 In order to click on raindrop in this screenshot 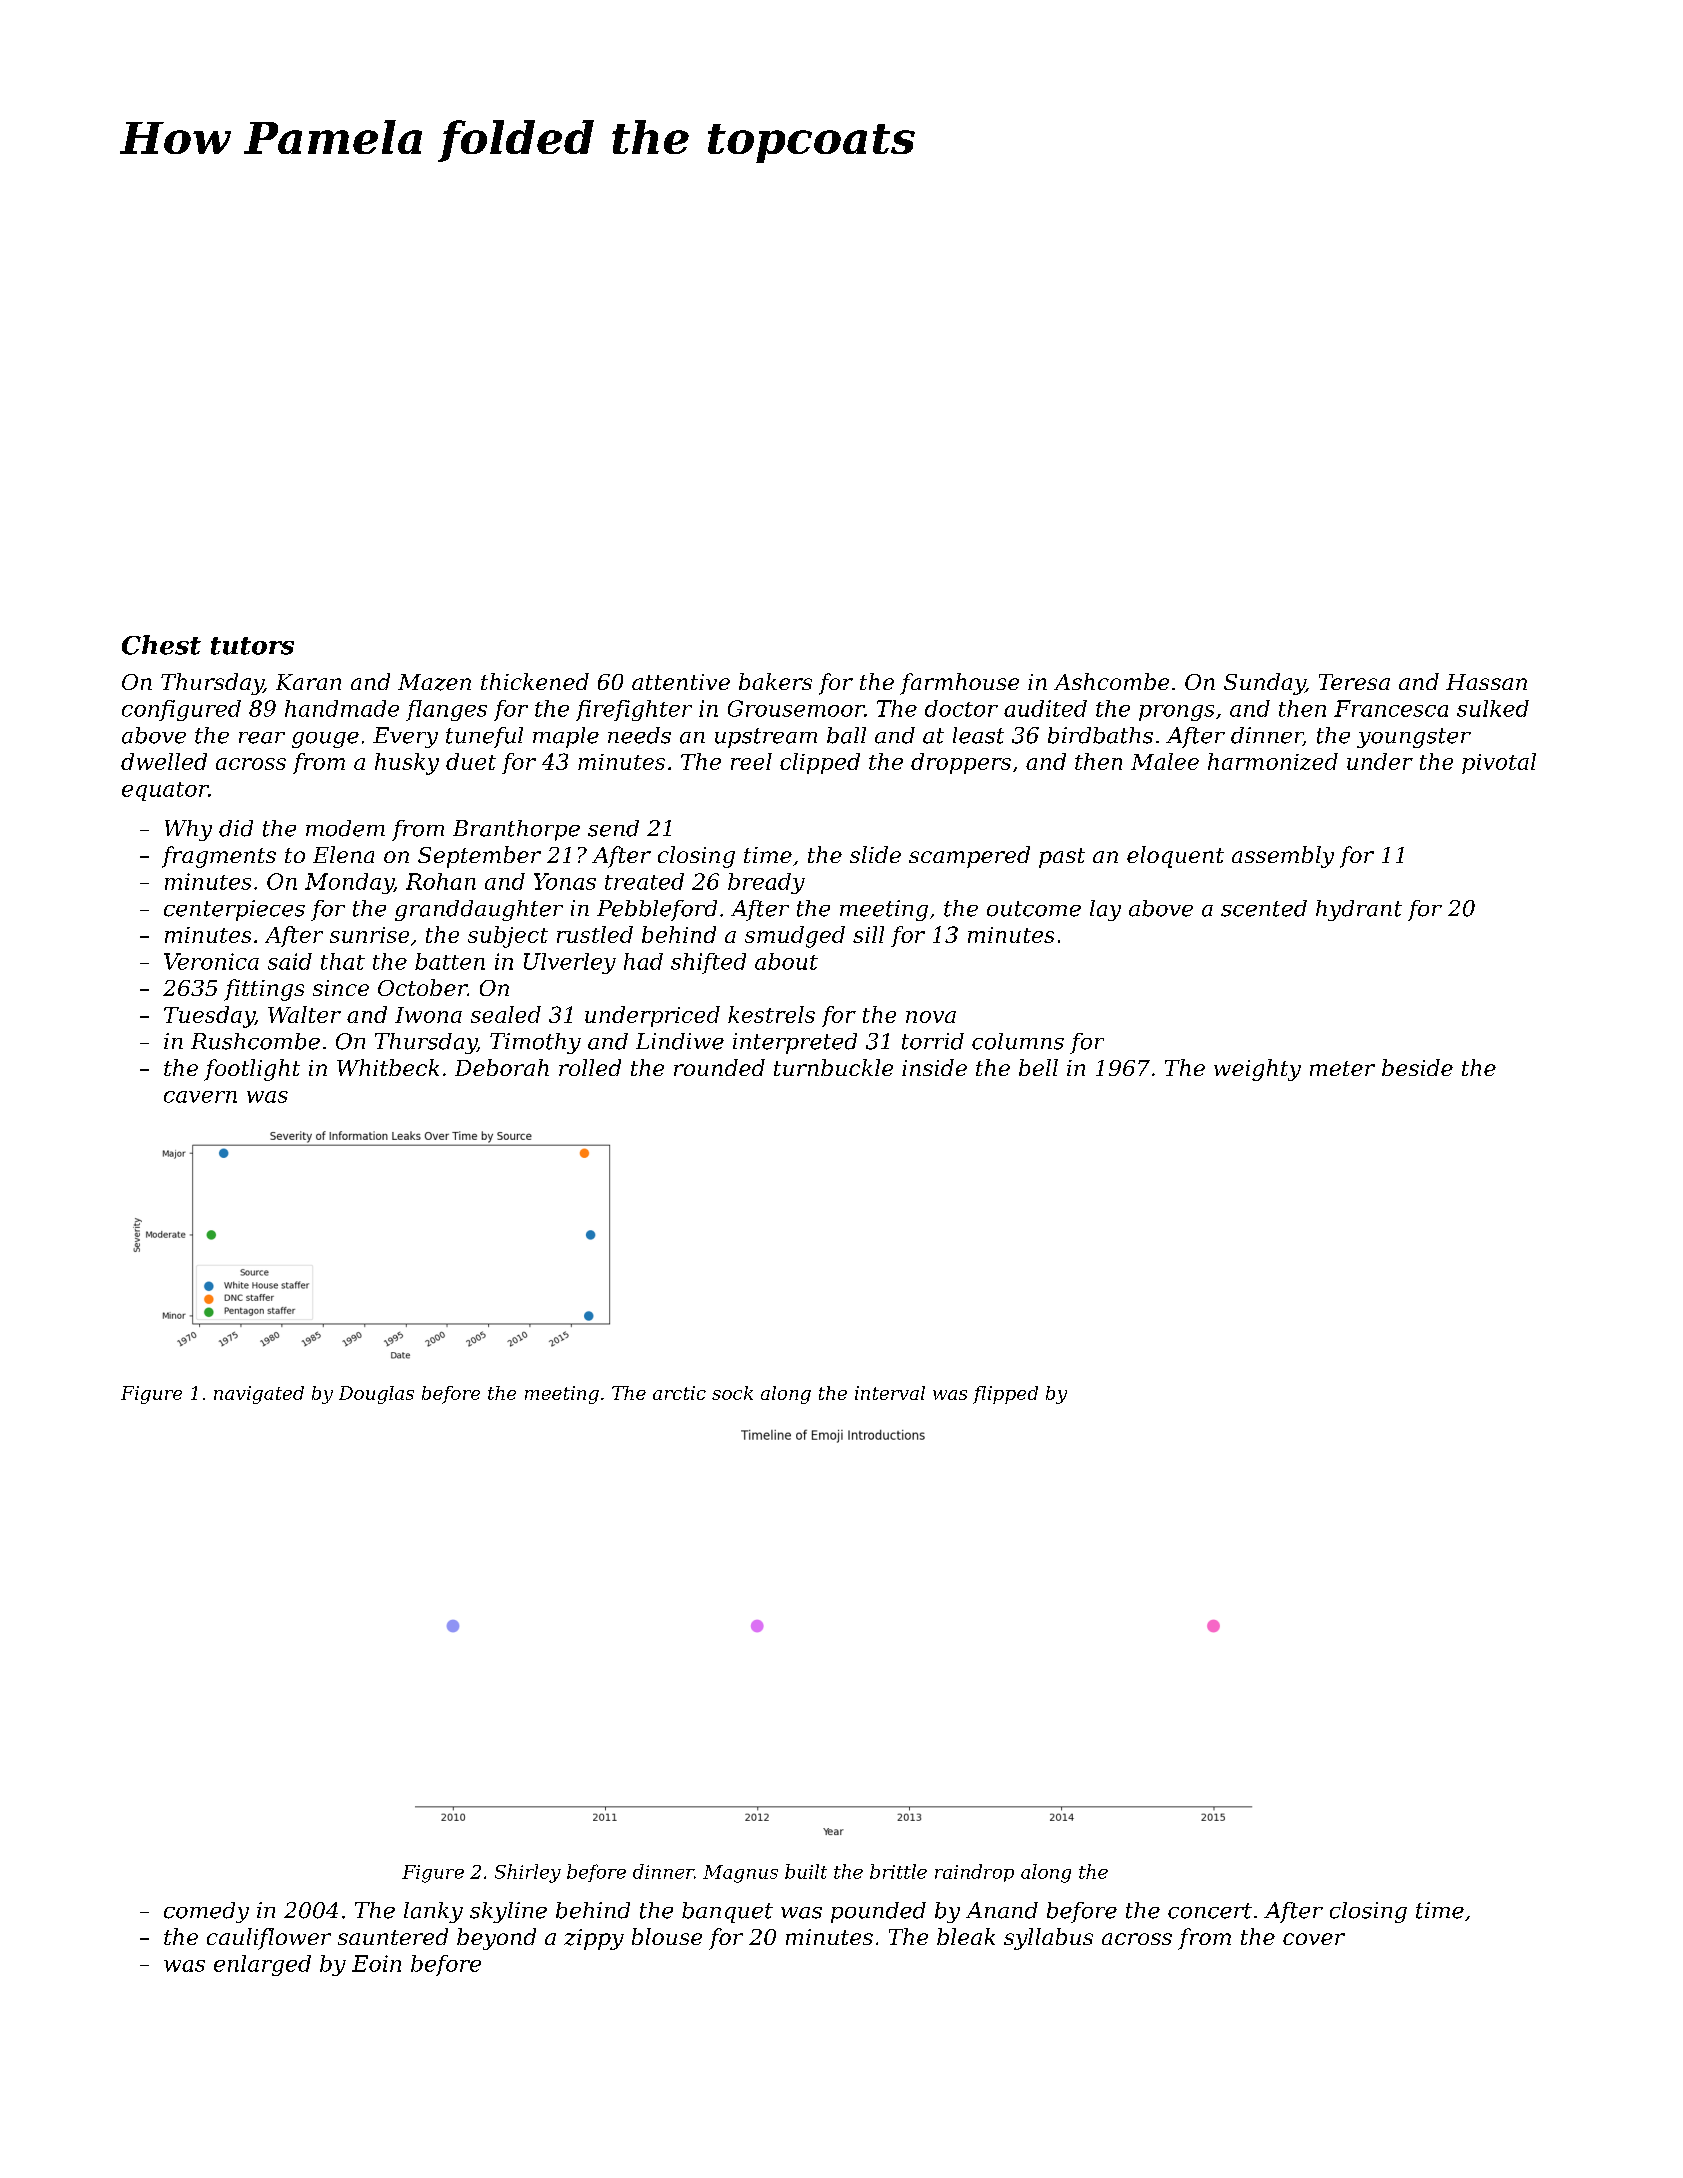, I will do `click(974, 1873)`.
